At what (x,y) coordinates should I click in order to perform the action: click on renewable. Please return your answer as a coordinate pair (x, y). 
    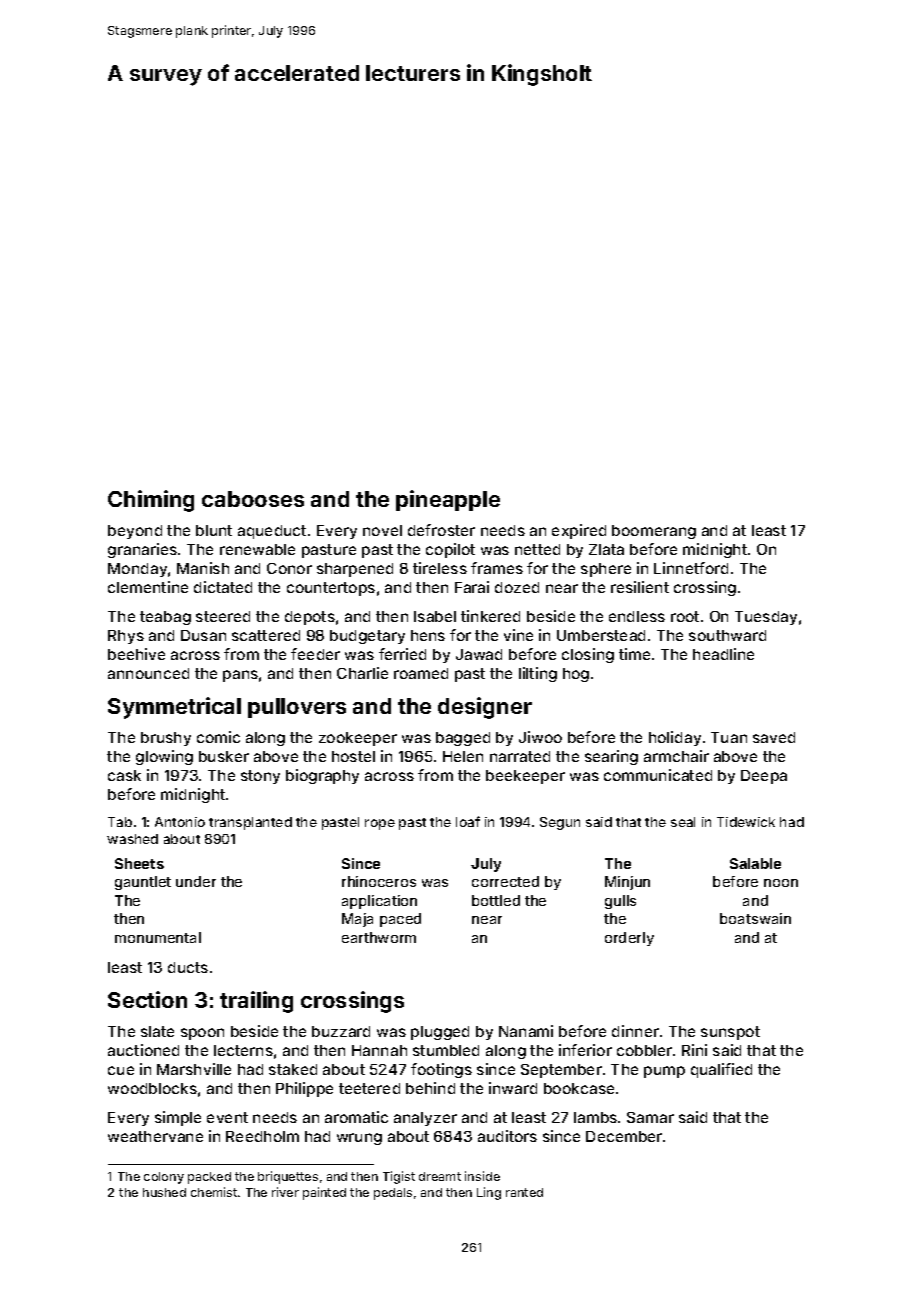
    Looking at the image, I should click on (257, 549).
